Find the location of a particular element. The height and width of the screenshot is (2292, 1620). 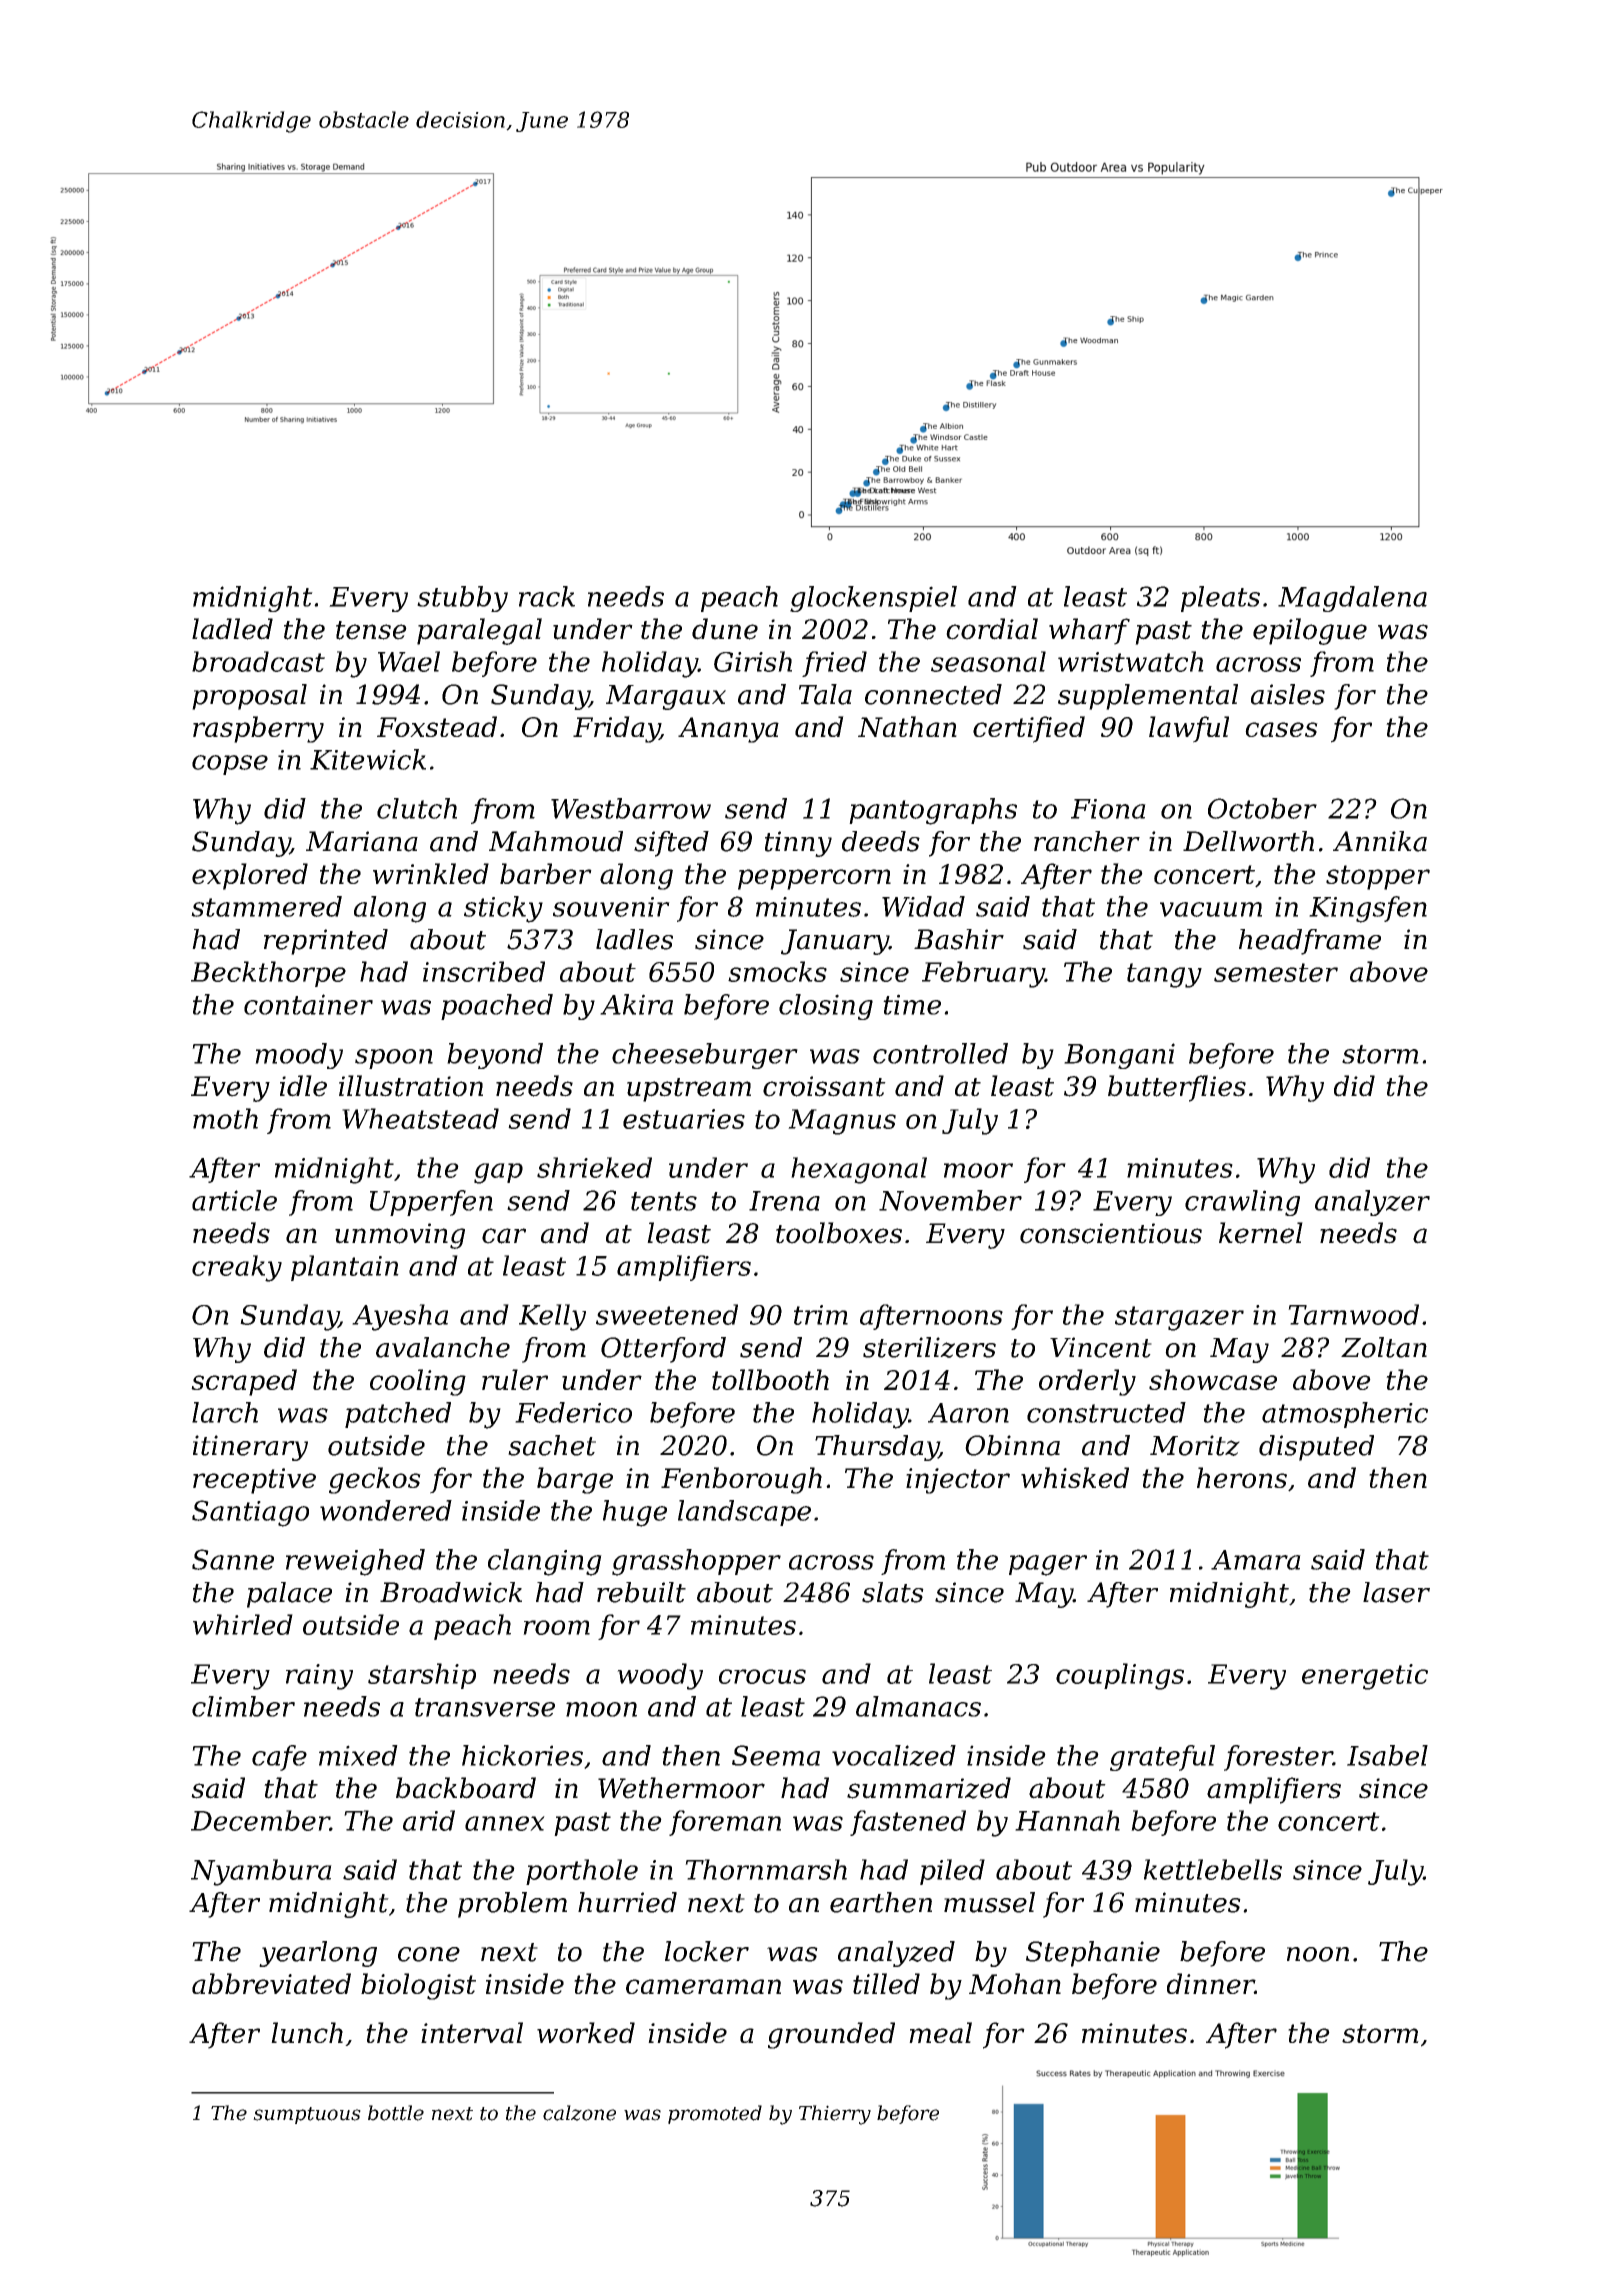

pleats is located at coordinates (1220, 599).
